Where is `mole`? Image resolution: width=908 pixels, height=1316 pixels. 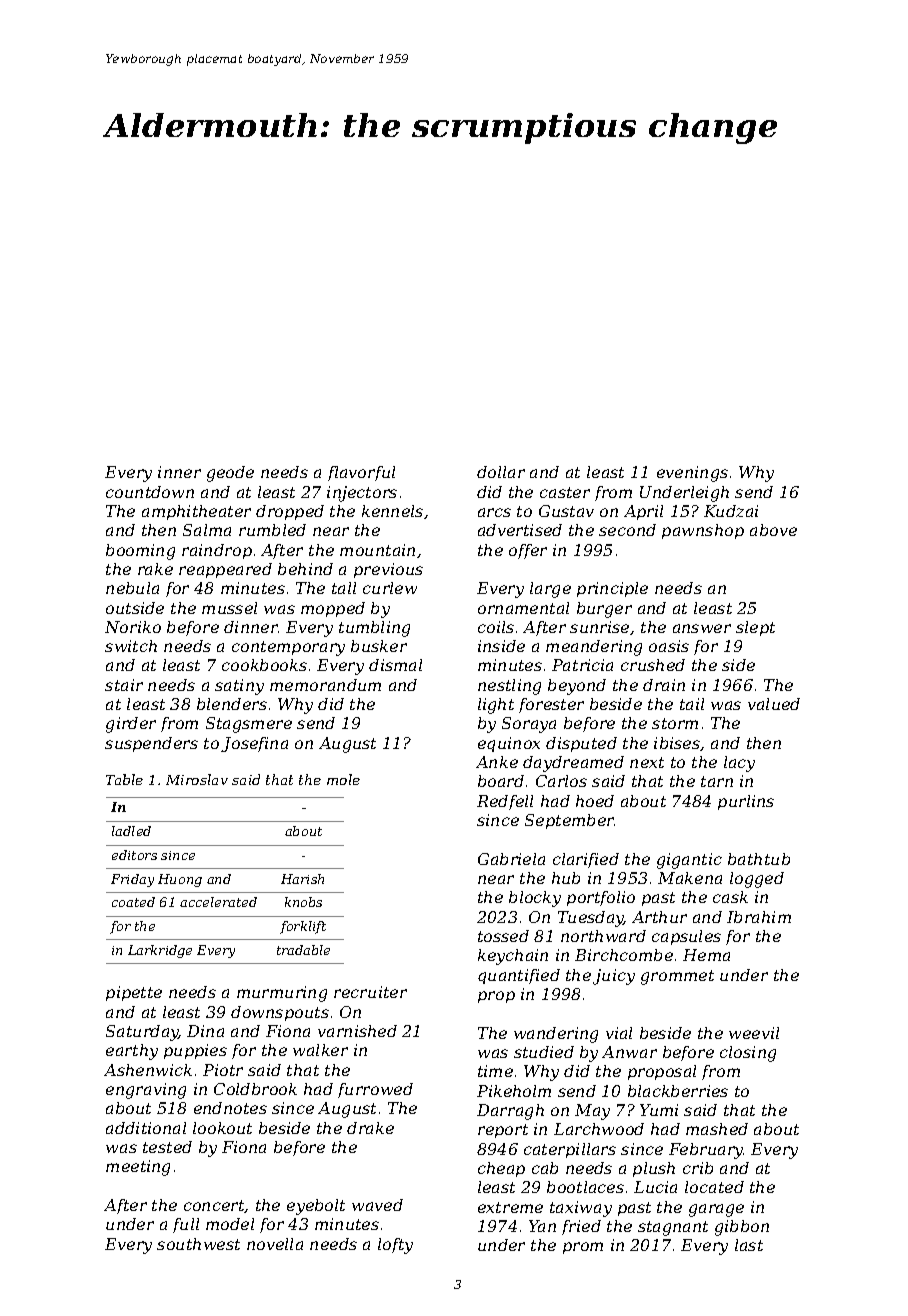
mole is located at coordinates (343, 779).
